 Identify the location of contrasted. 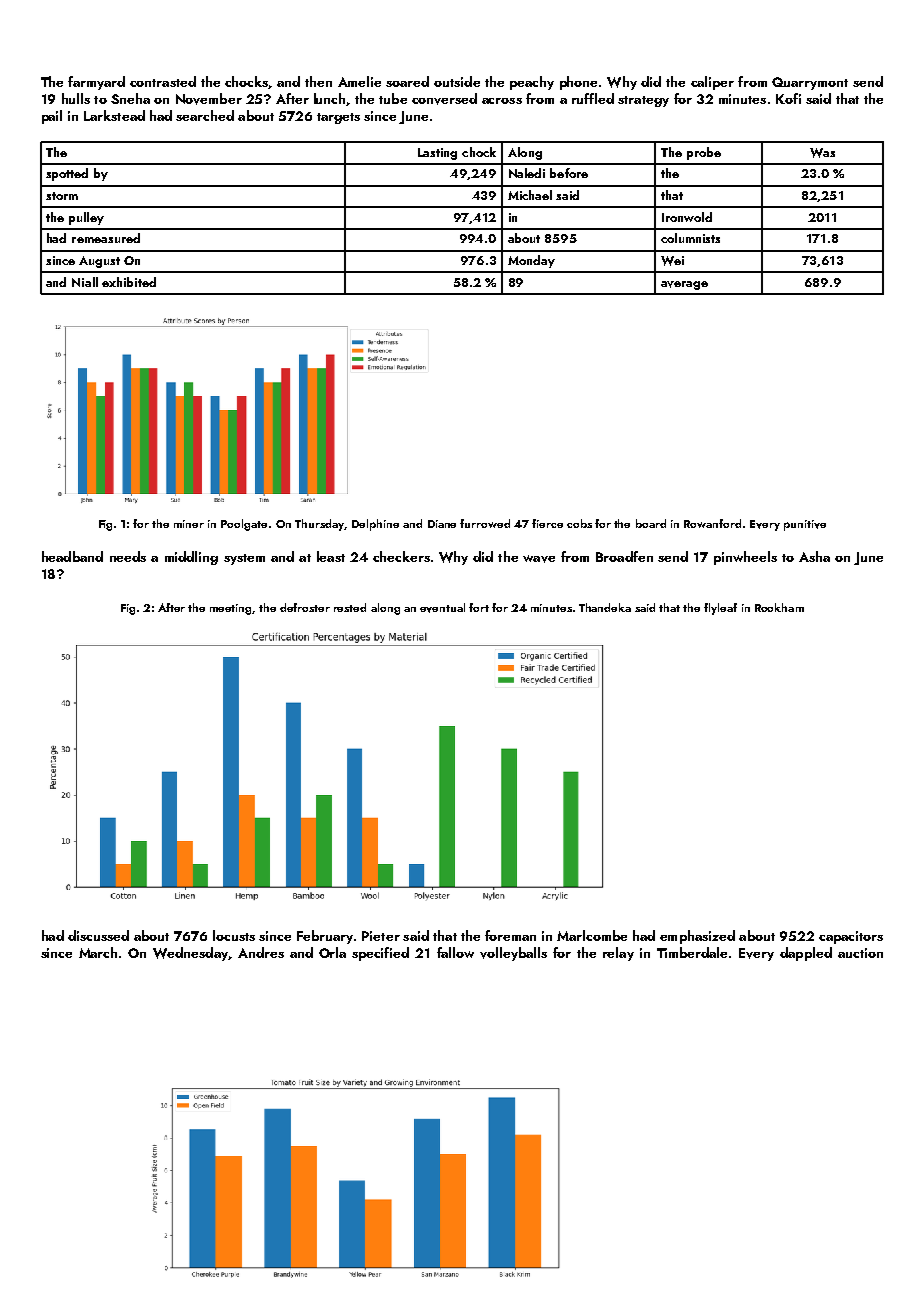
(163, 81).
